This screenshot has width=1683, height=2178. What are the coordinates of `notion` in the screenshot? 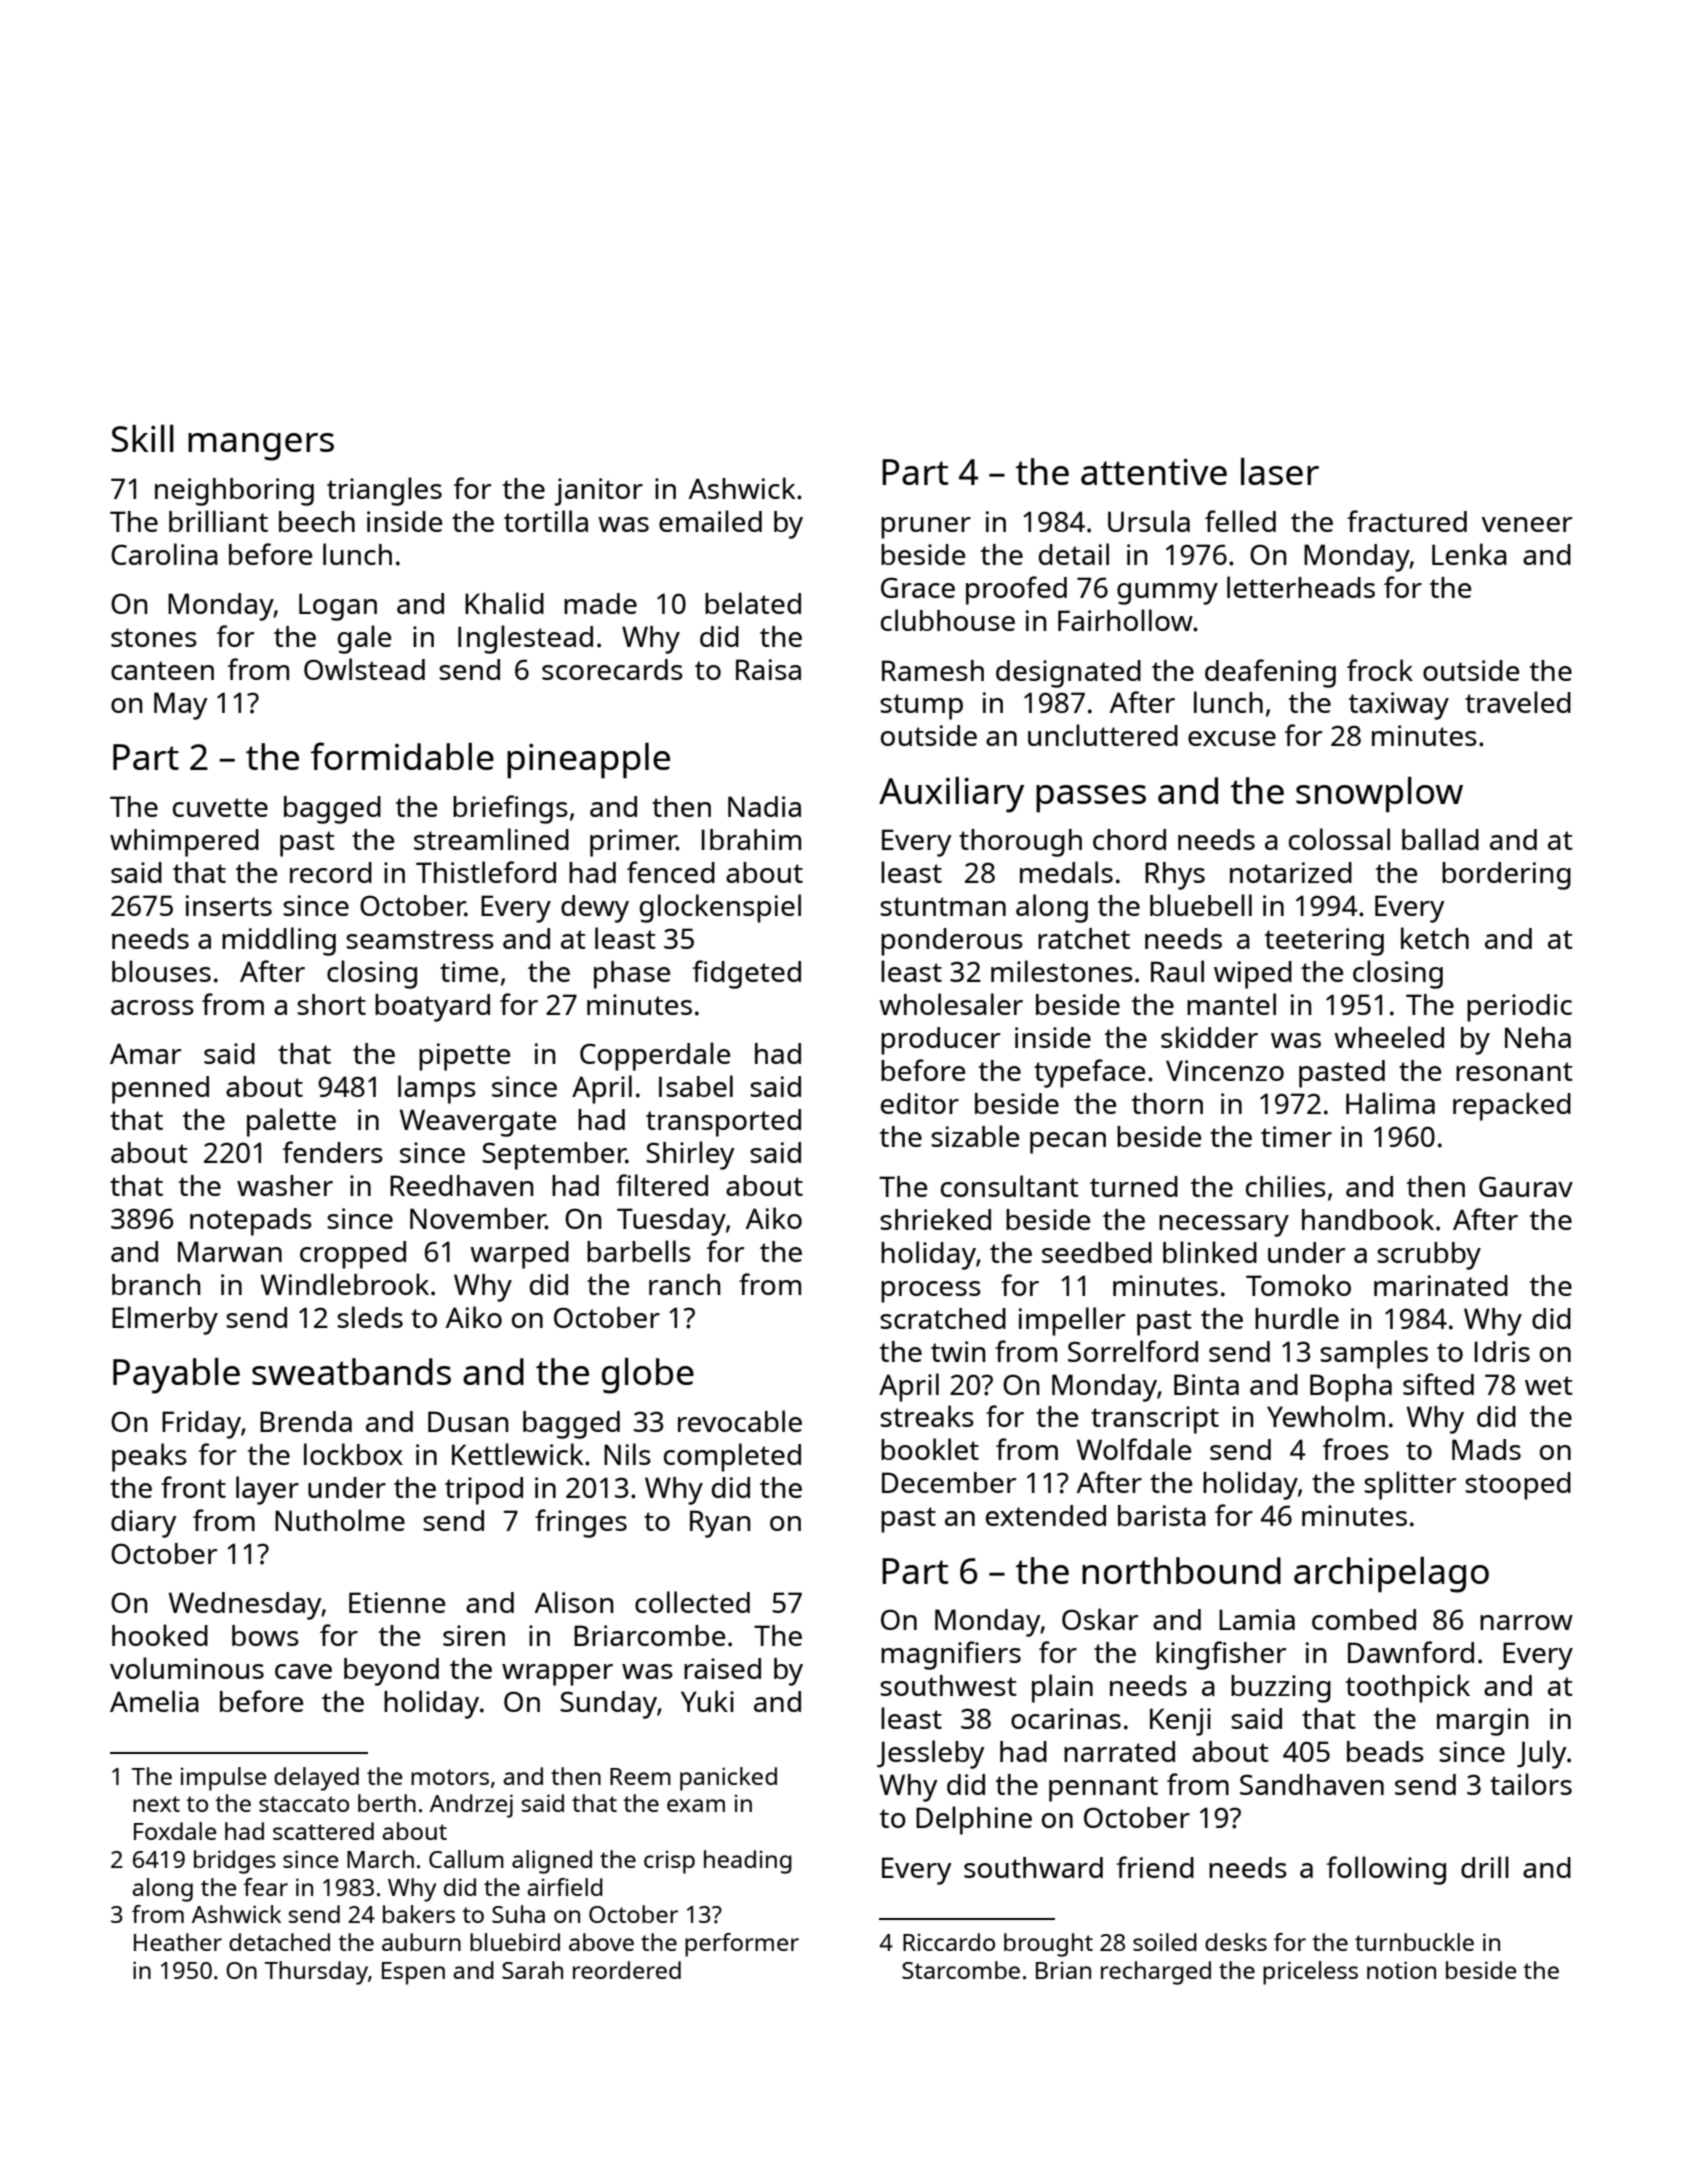 It's located at (1401, 1970).
